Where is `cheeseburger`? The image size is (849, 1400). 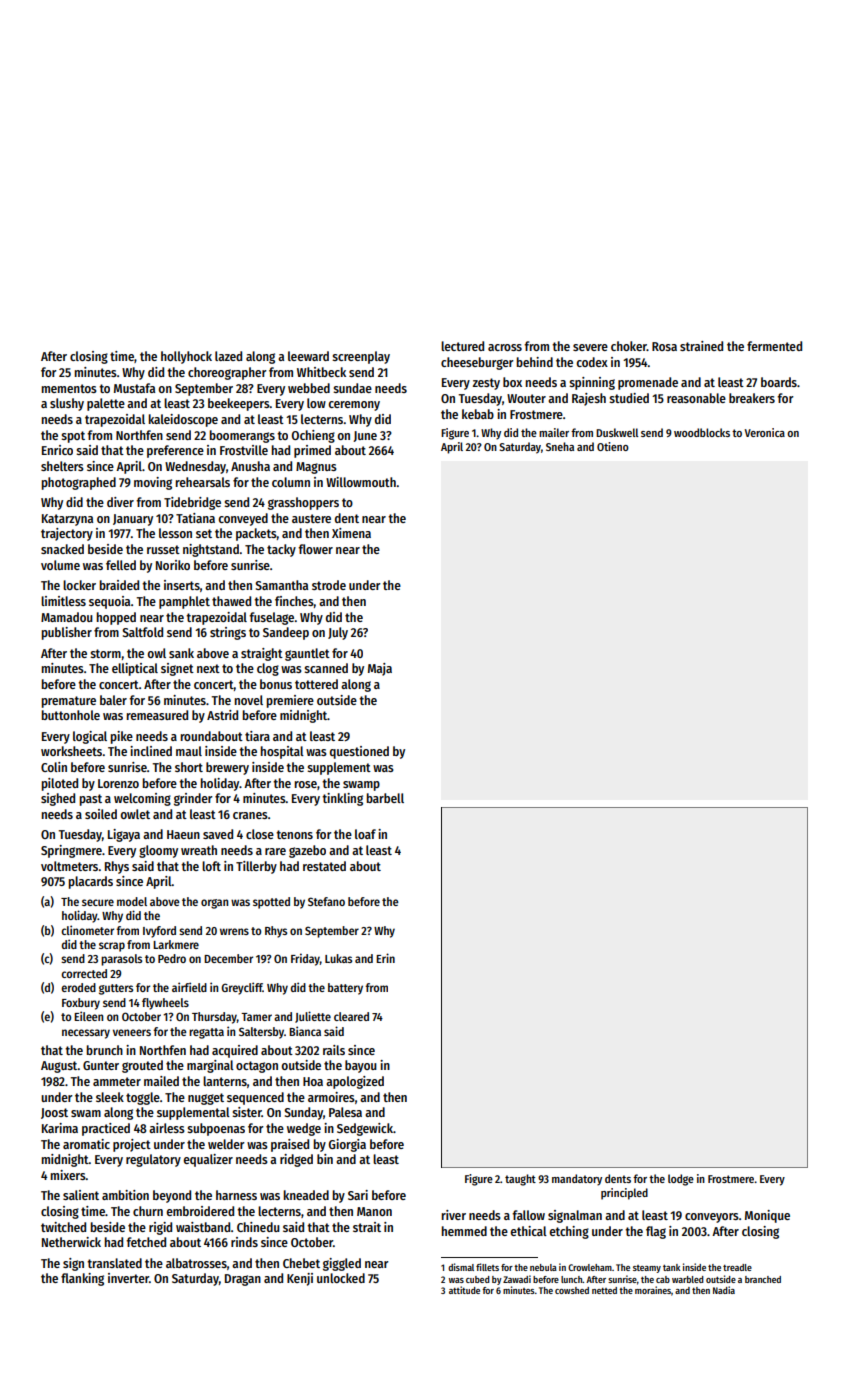 cheeseburger is located at coordinates (477, 363).
